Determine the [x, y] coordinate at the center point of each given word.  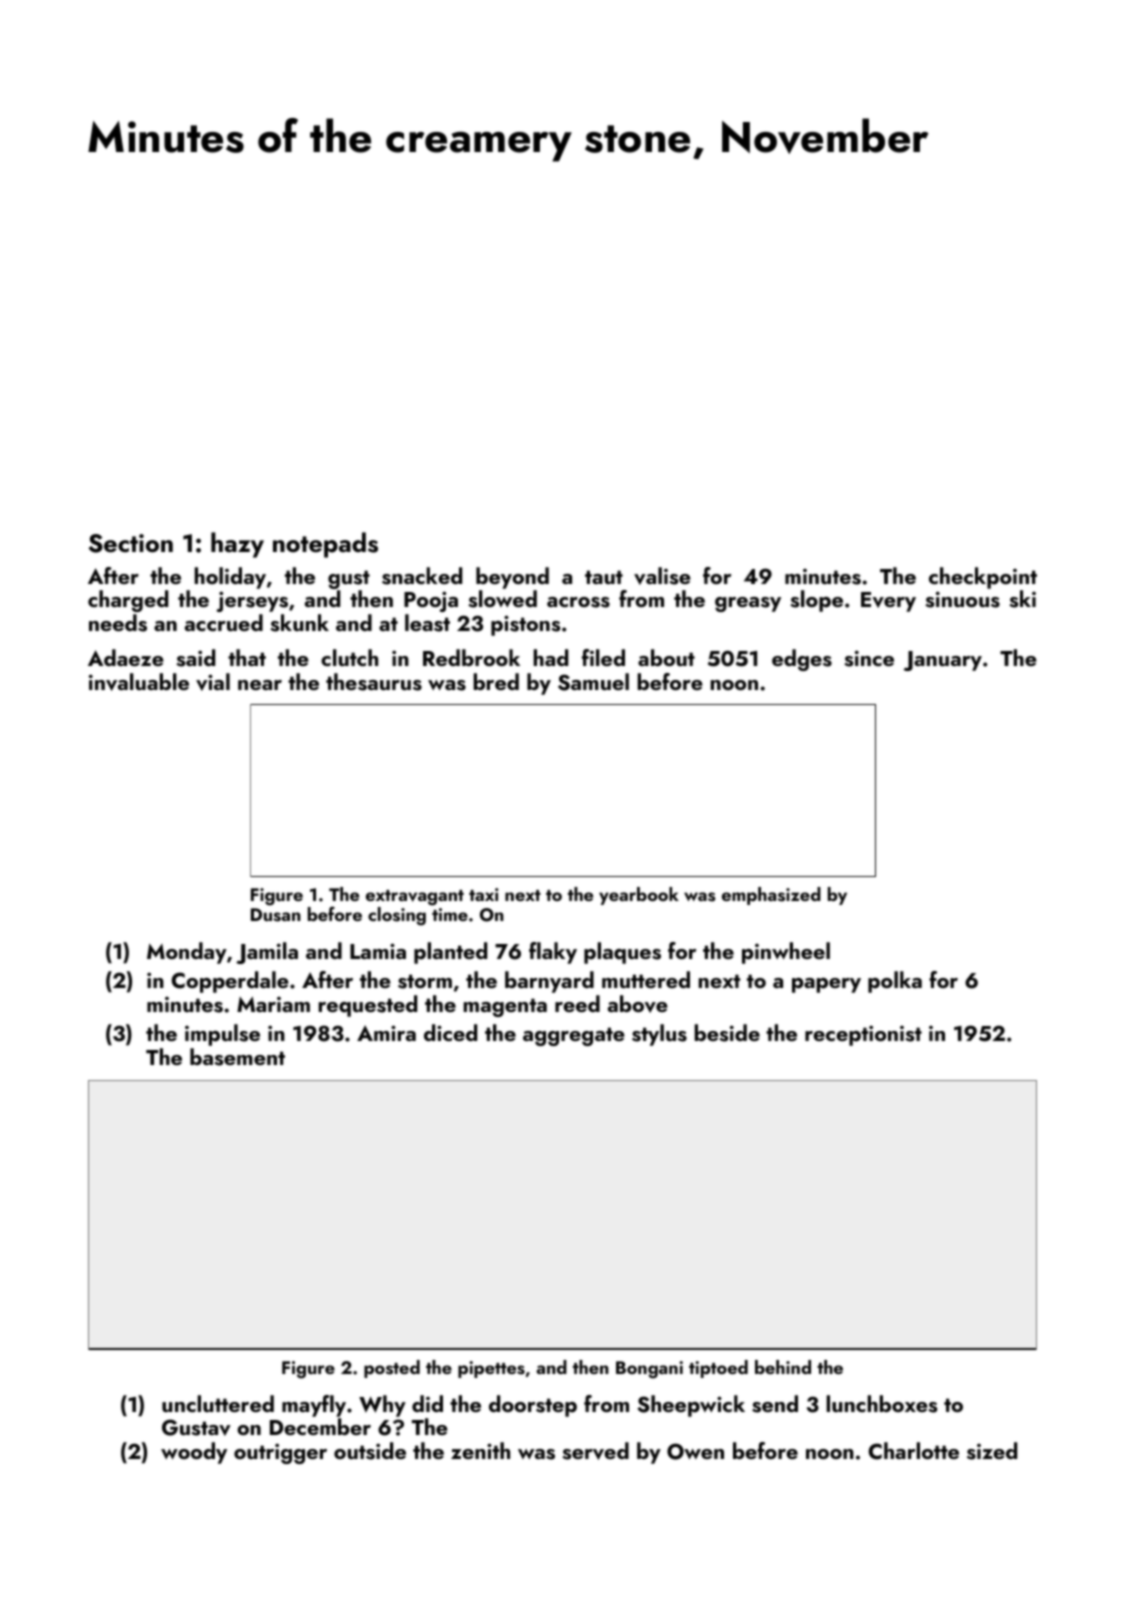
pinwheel [786, 953]
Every [888, 602]
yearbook [639, 896]
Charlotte [913, 1451]
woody [194, 1453]
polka [895, 982]
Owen [695, 1451]
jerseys [252, 601]
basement [237, 1057]
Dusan [276, 915]
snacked [422, 576]
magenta [505, 1007]
